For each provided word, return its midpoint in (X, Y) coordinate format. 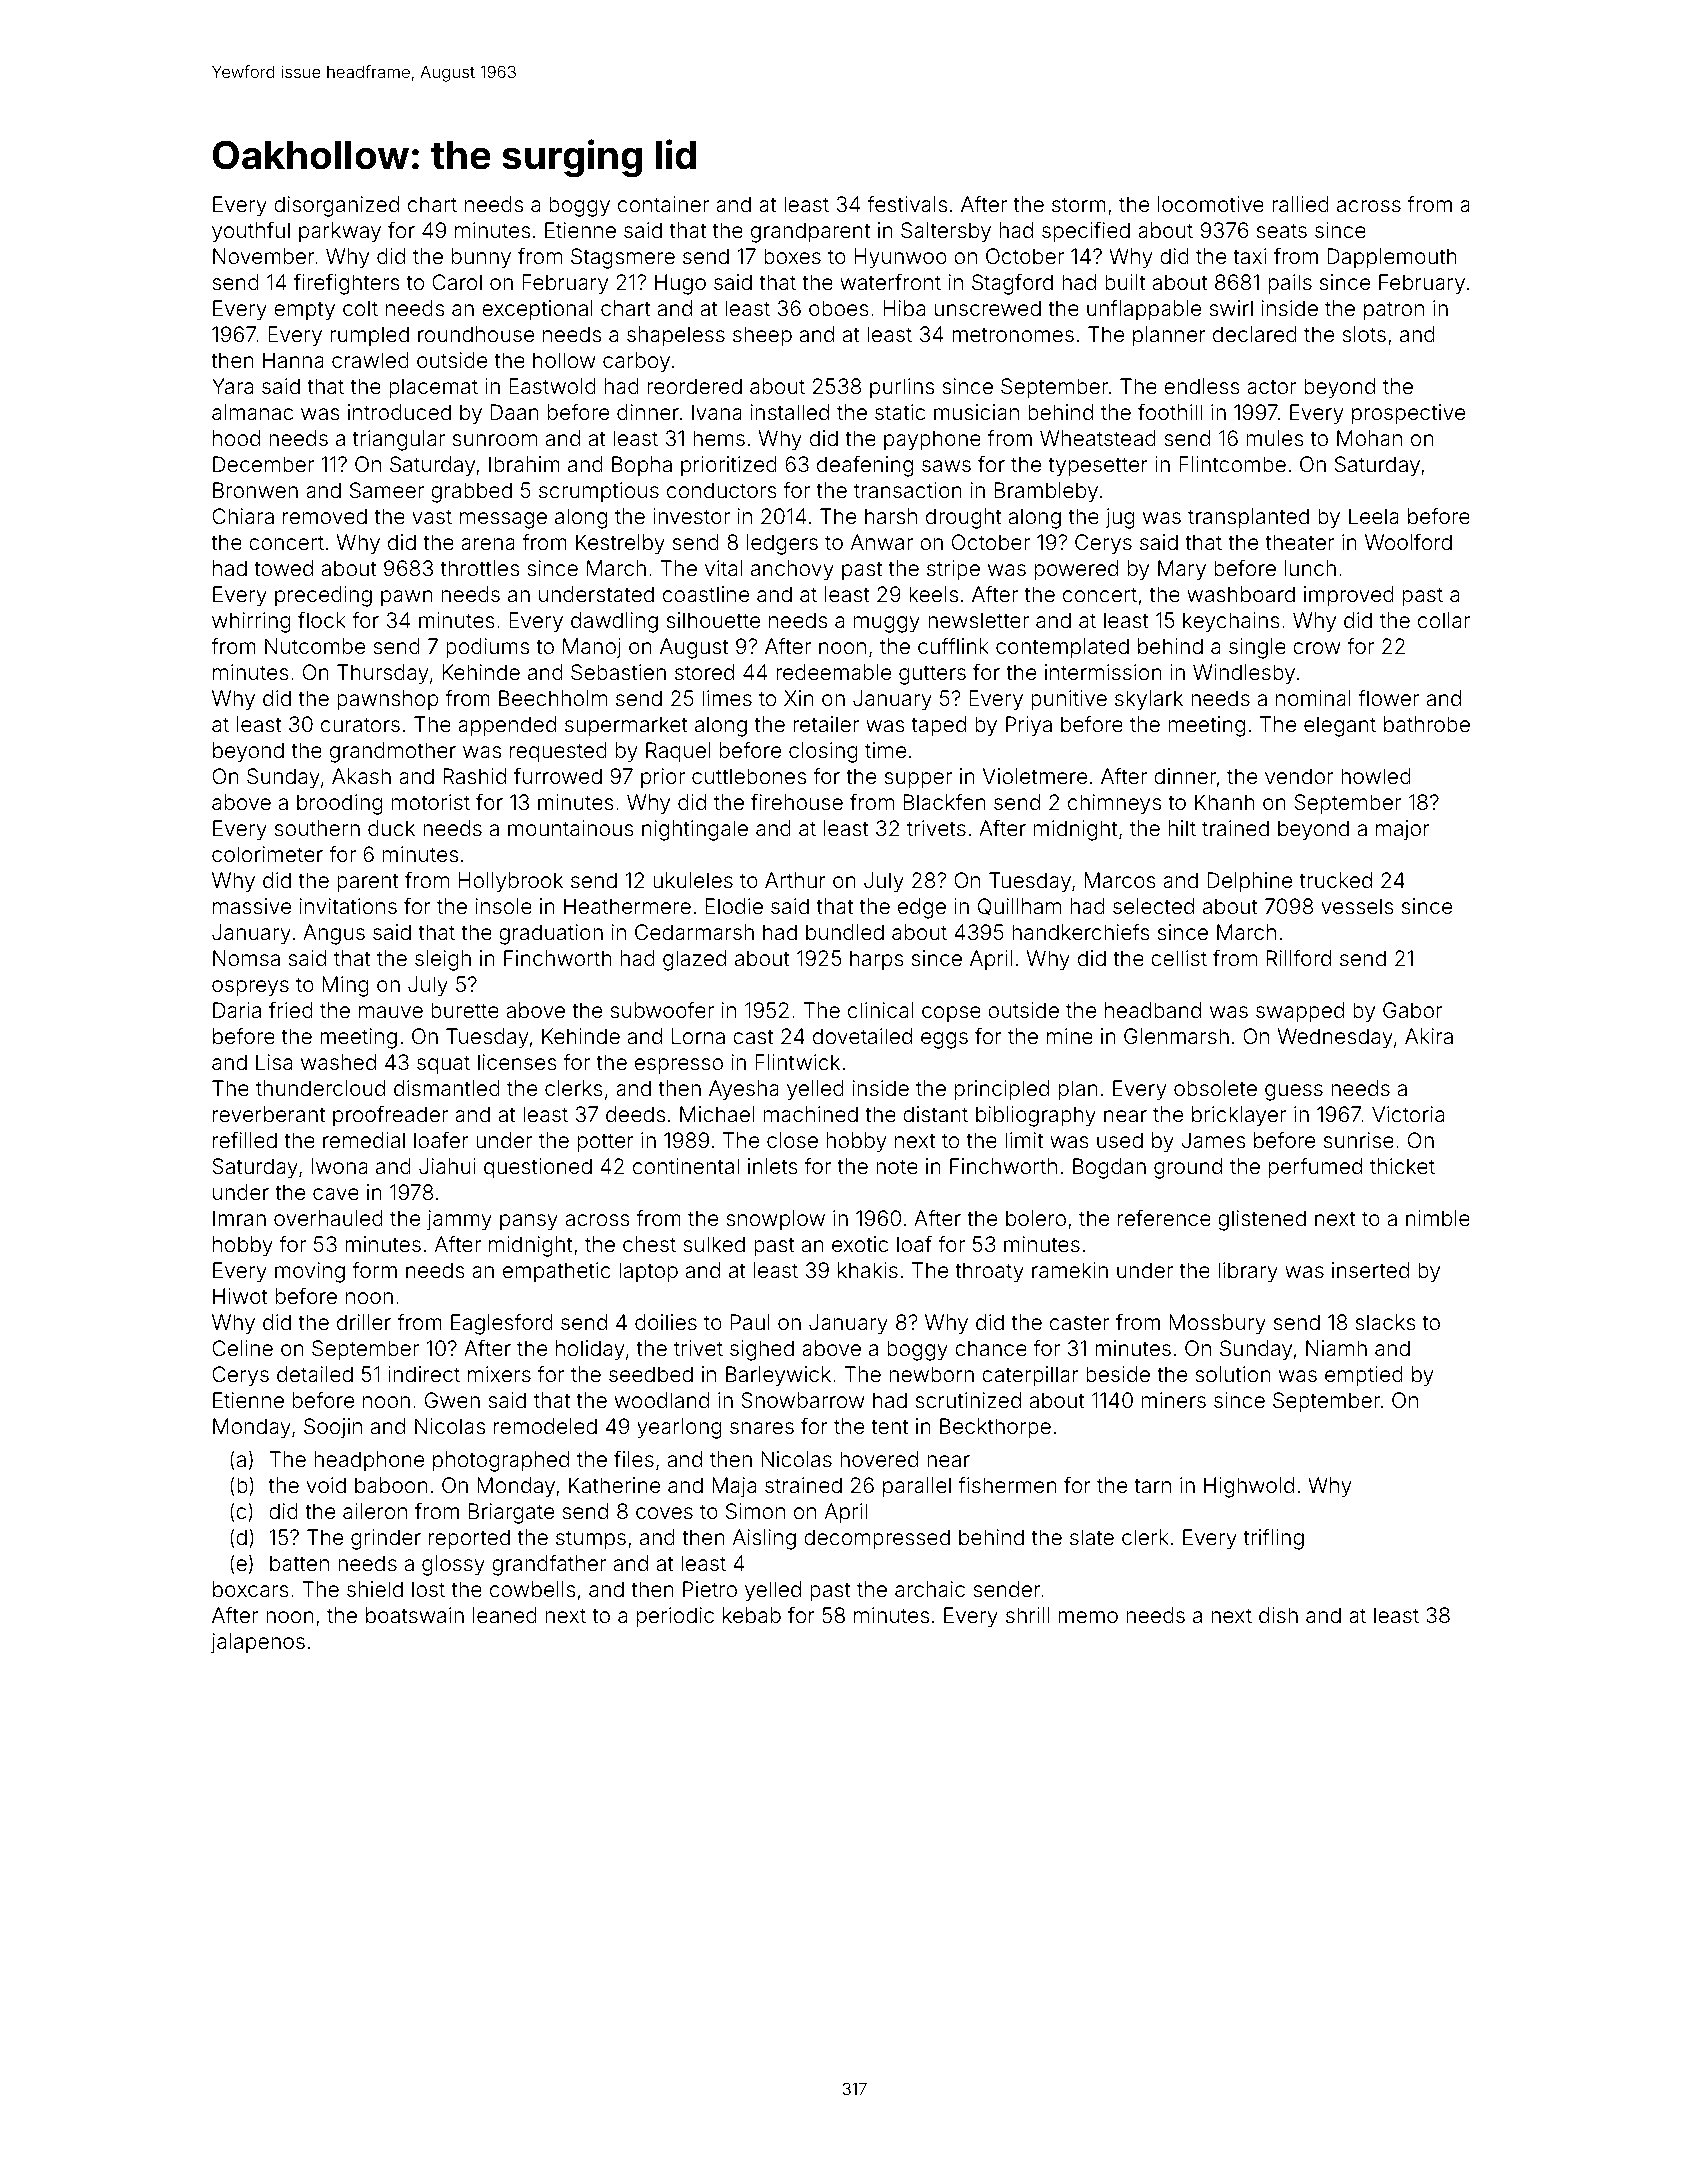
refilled (245, 1140)
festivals (907, 204)
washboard (1241, 594)
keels (933, 594)
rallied (1300, 204)
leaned (505, 1615)
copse (951, 1014)
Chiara (243, 516)
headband (1153, 1010)
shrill (1027, 1615)
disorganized (336, 206)
